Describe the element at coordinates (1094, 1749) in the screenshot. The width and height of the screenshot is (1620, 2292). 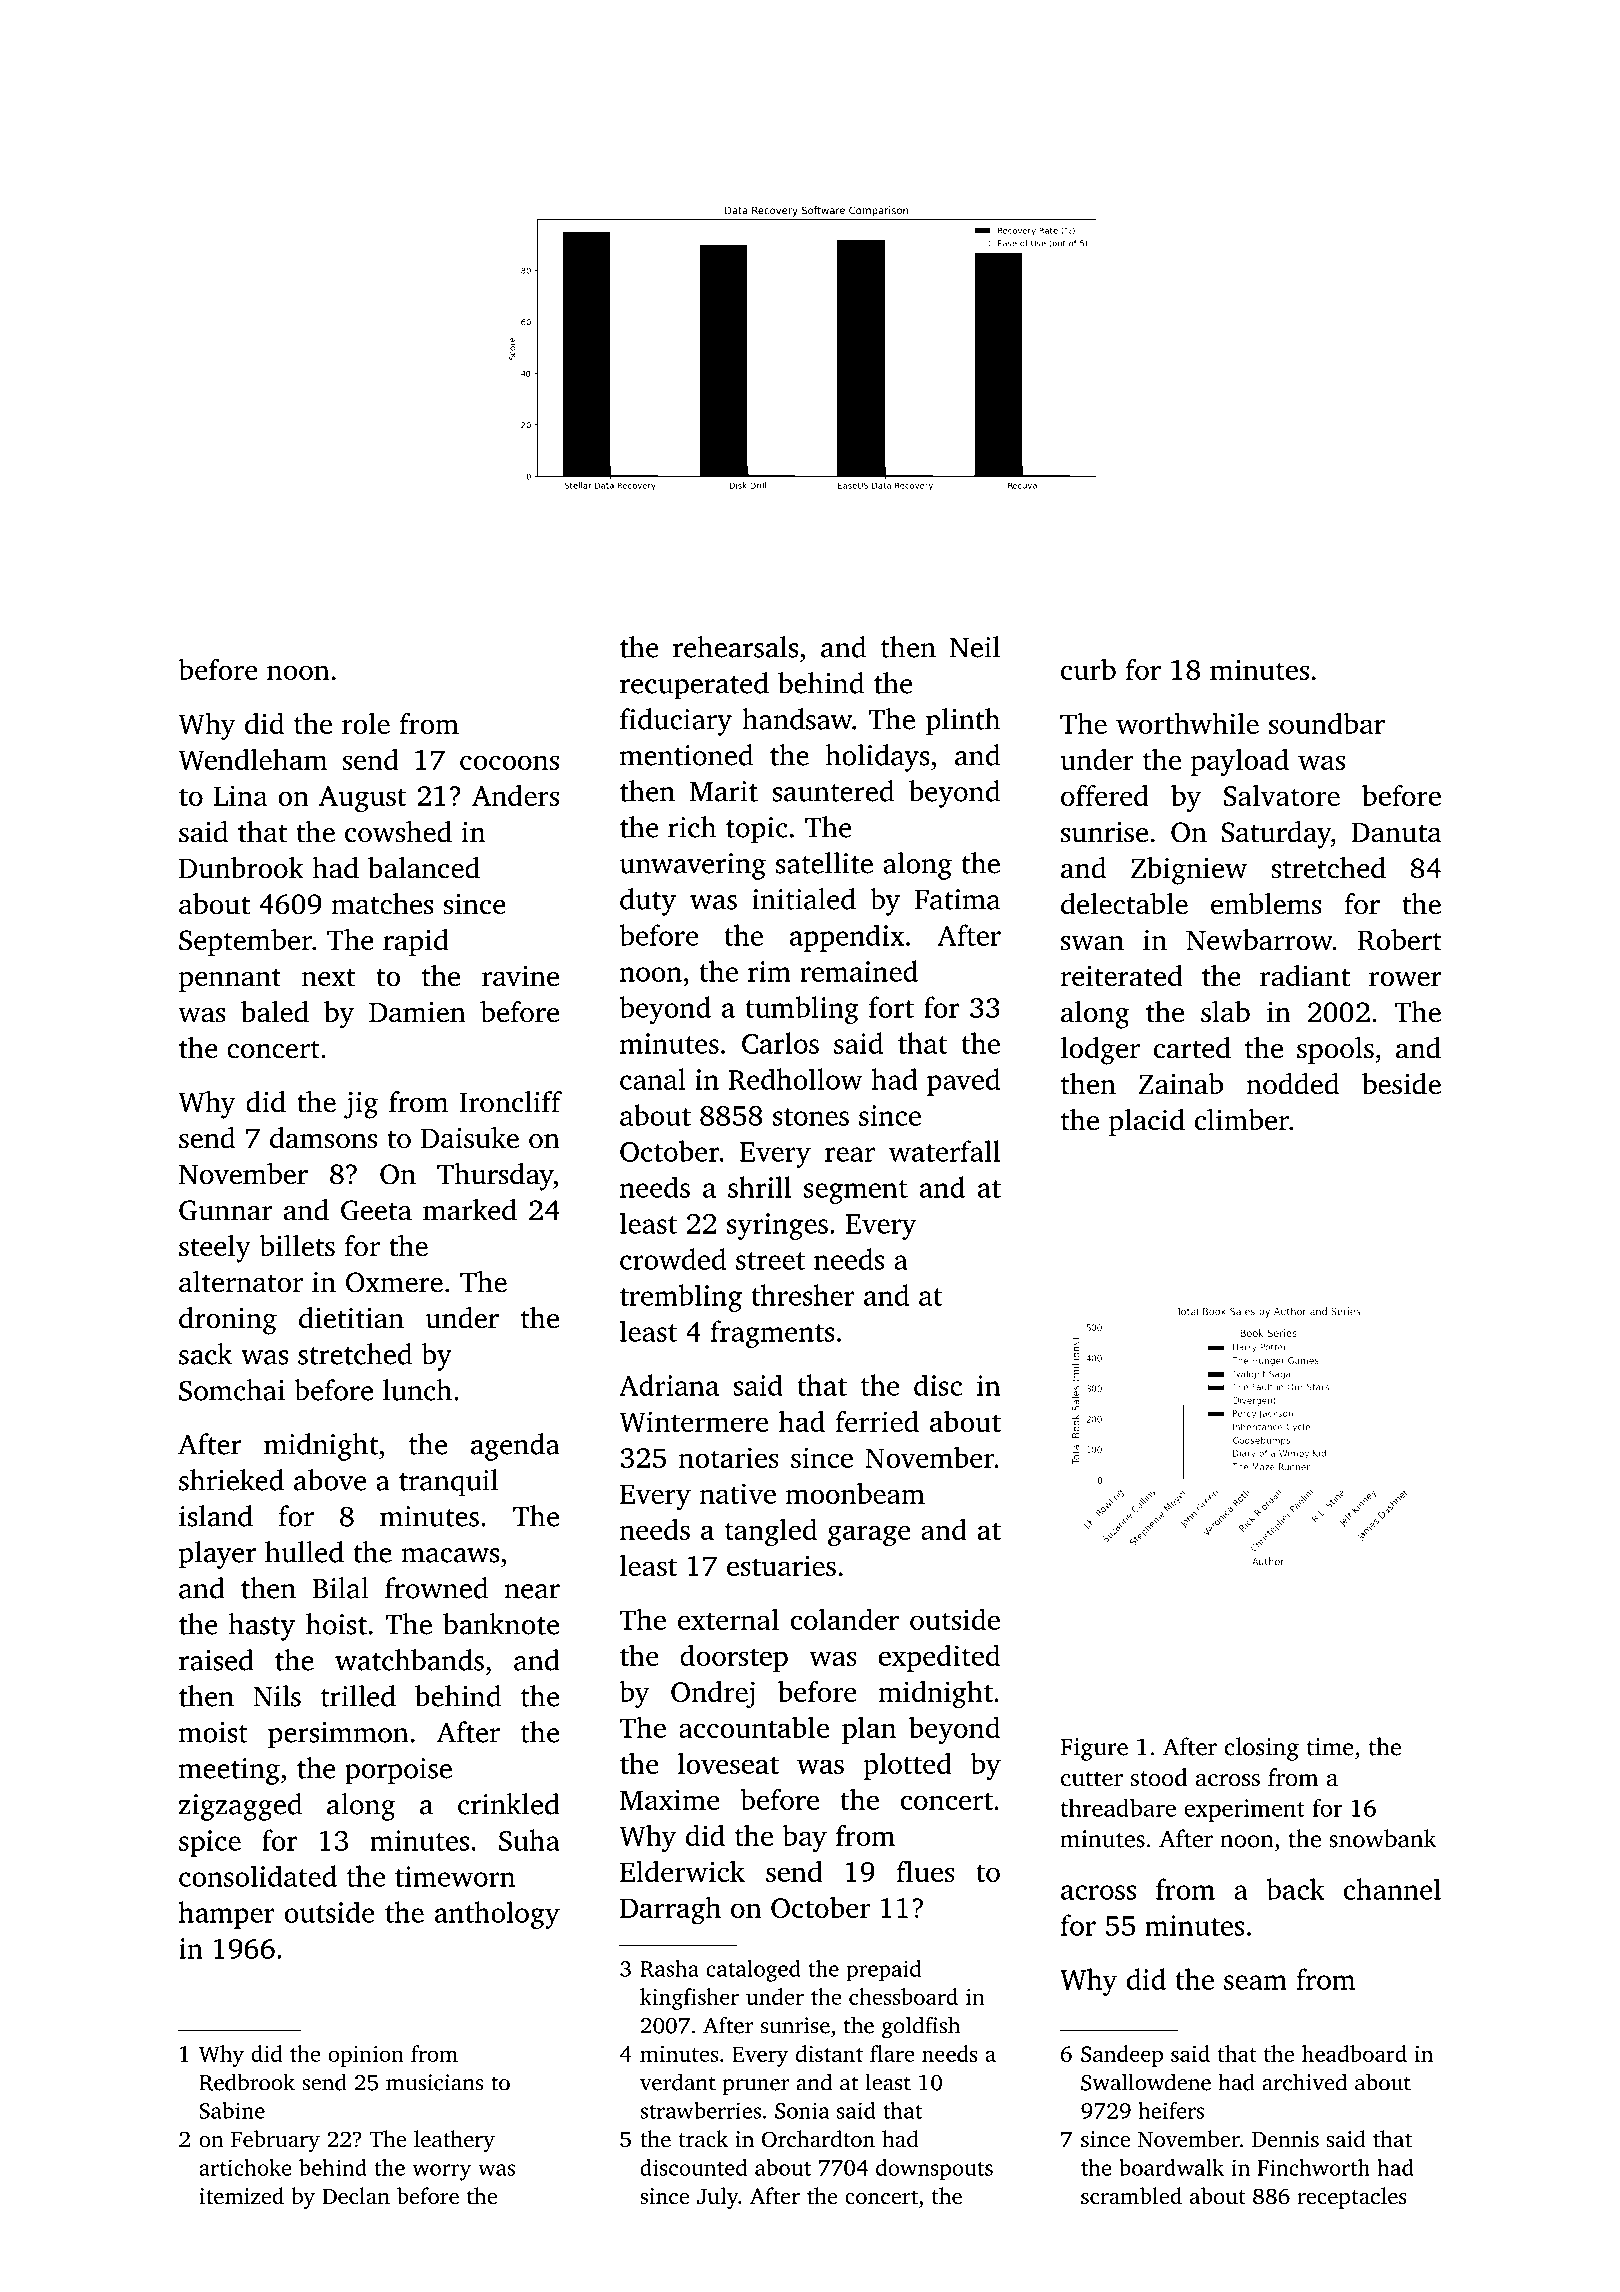
I see `Figure` at that location.
